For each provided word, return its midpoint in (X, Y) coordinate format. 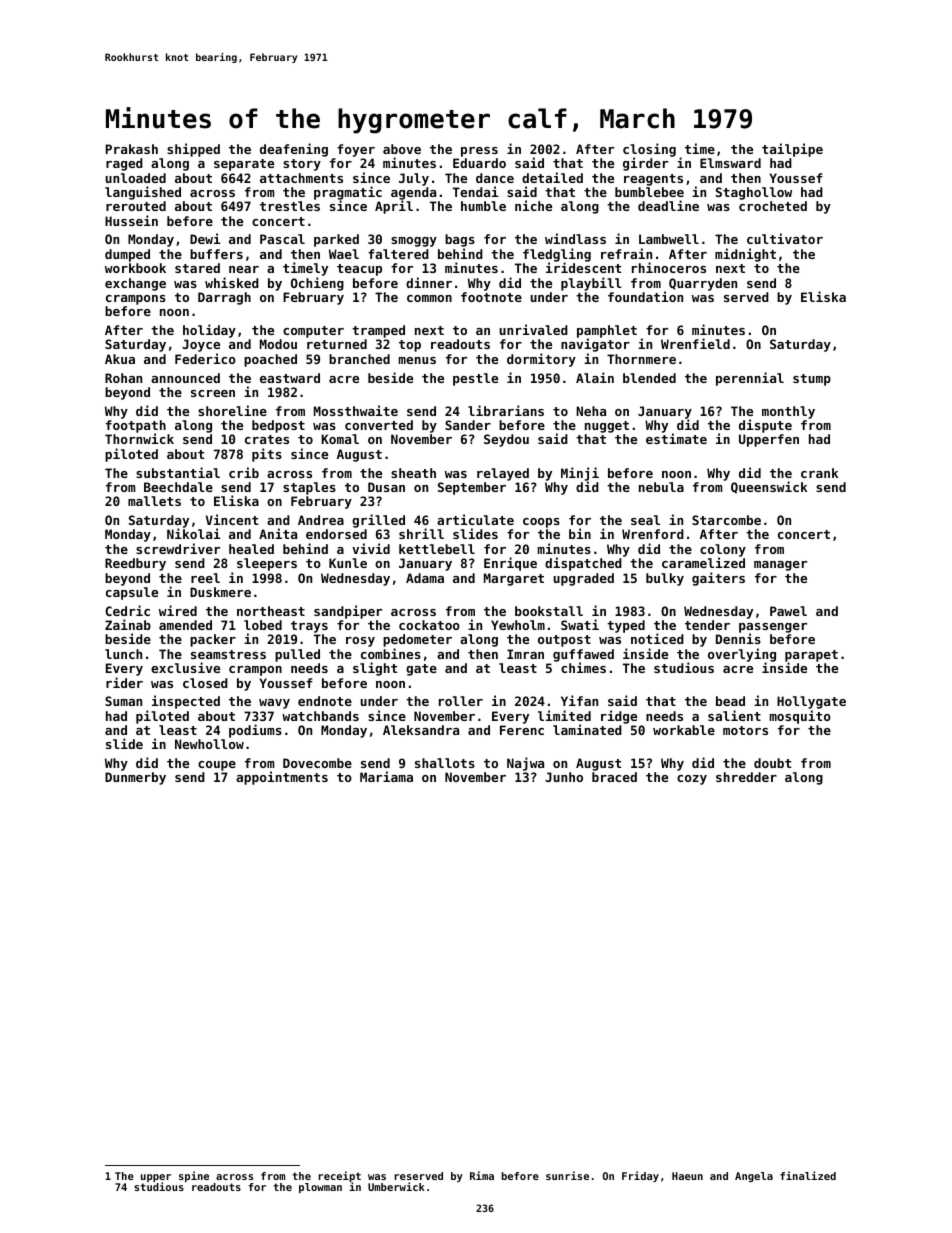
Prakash (132, 149)
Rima (482, 1175)
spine (194, 1176)
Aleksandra (421, 730)
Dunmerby (135, 778)
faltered (398, 254)
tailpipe (792, 150)
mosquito (800, 717)
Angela (754, 1177)
